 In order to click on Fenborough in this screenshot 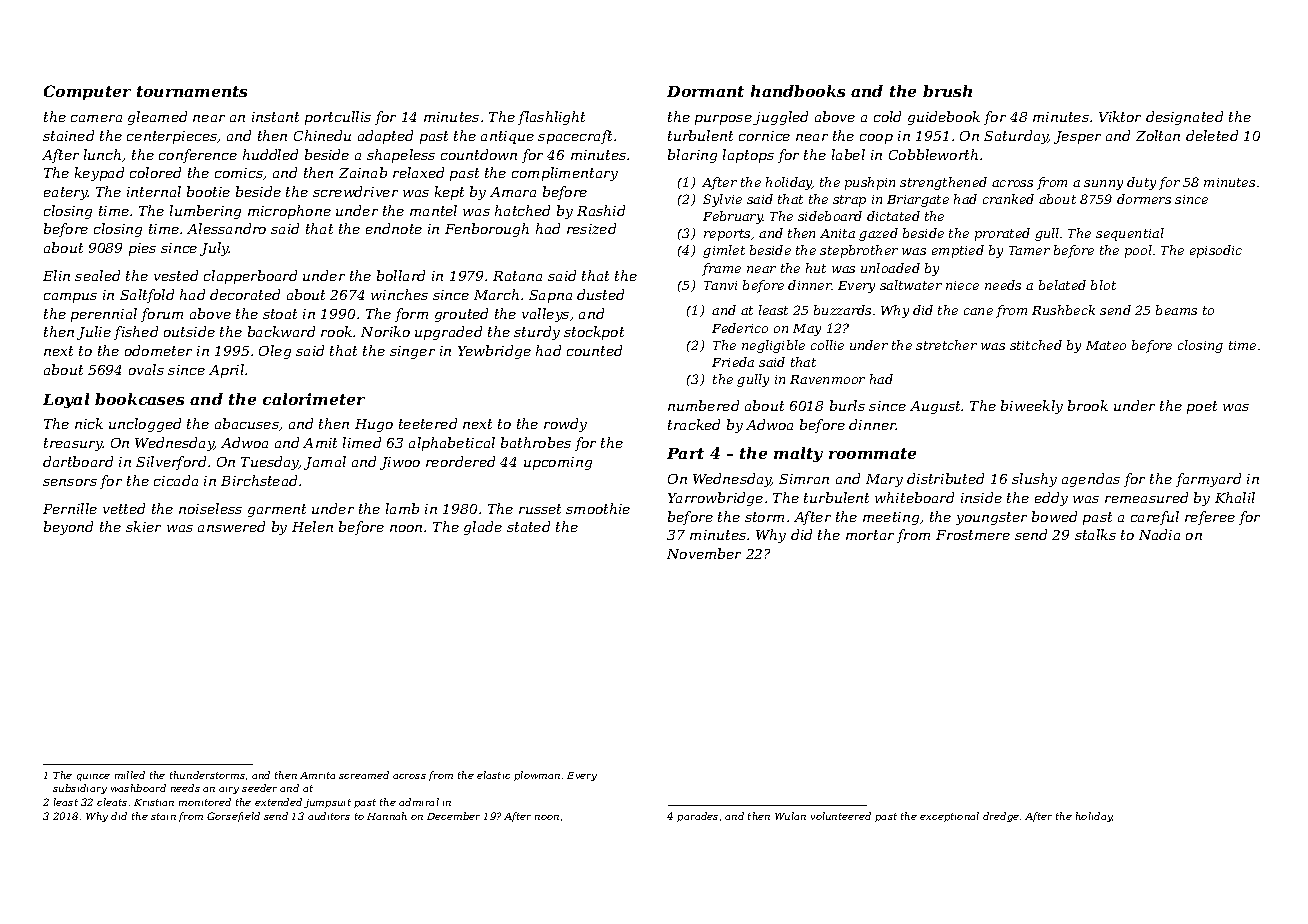, I will do `click(487, 230)`.
